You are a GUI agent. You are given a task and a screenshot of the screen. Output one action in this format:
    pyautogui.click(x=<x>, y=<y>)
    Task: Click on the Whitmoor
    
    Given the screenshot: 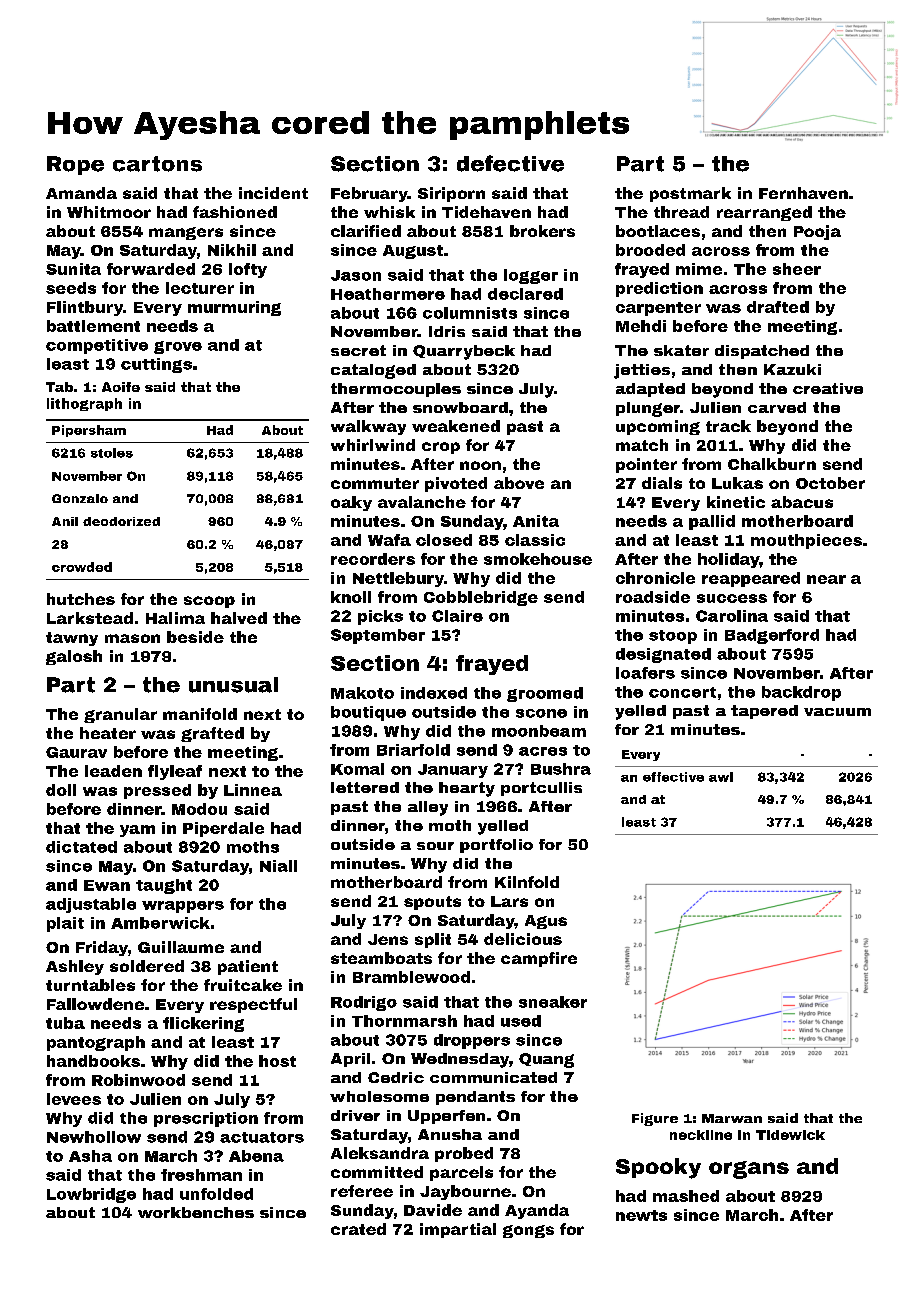 What is the action you would take?
    pyautogui.click(x=109, y=212)
